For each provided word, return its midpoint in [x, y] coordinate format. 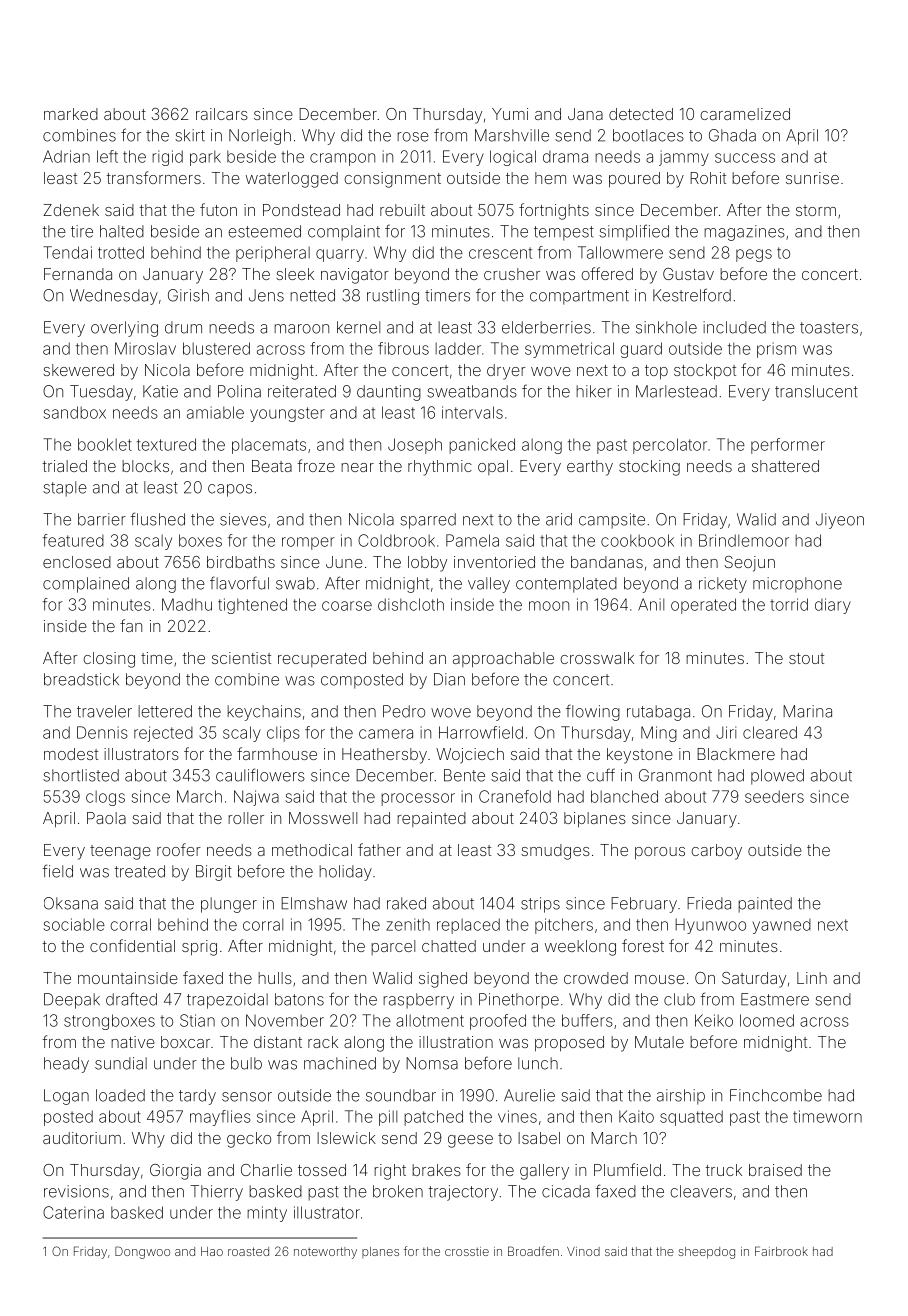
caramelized [745, 114]
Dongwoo [142, 1252]
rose [413, 137]
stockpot [705, 372]
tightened [252, 606]
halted [122, 231]
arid [559, 519]
